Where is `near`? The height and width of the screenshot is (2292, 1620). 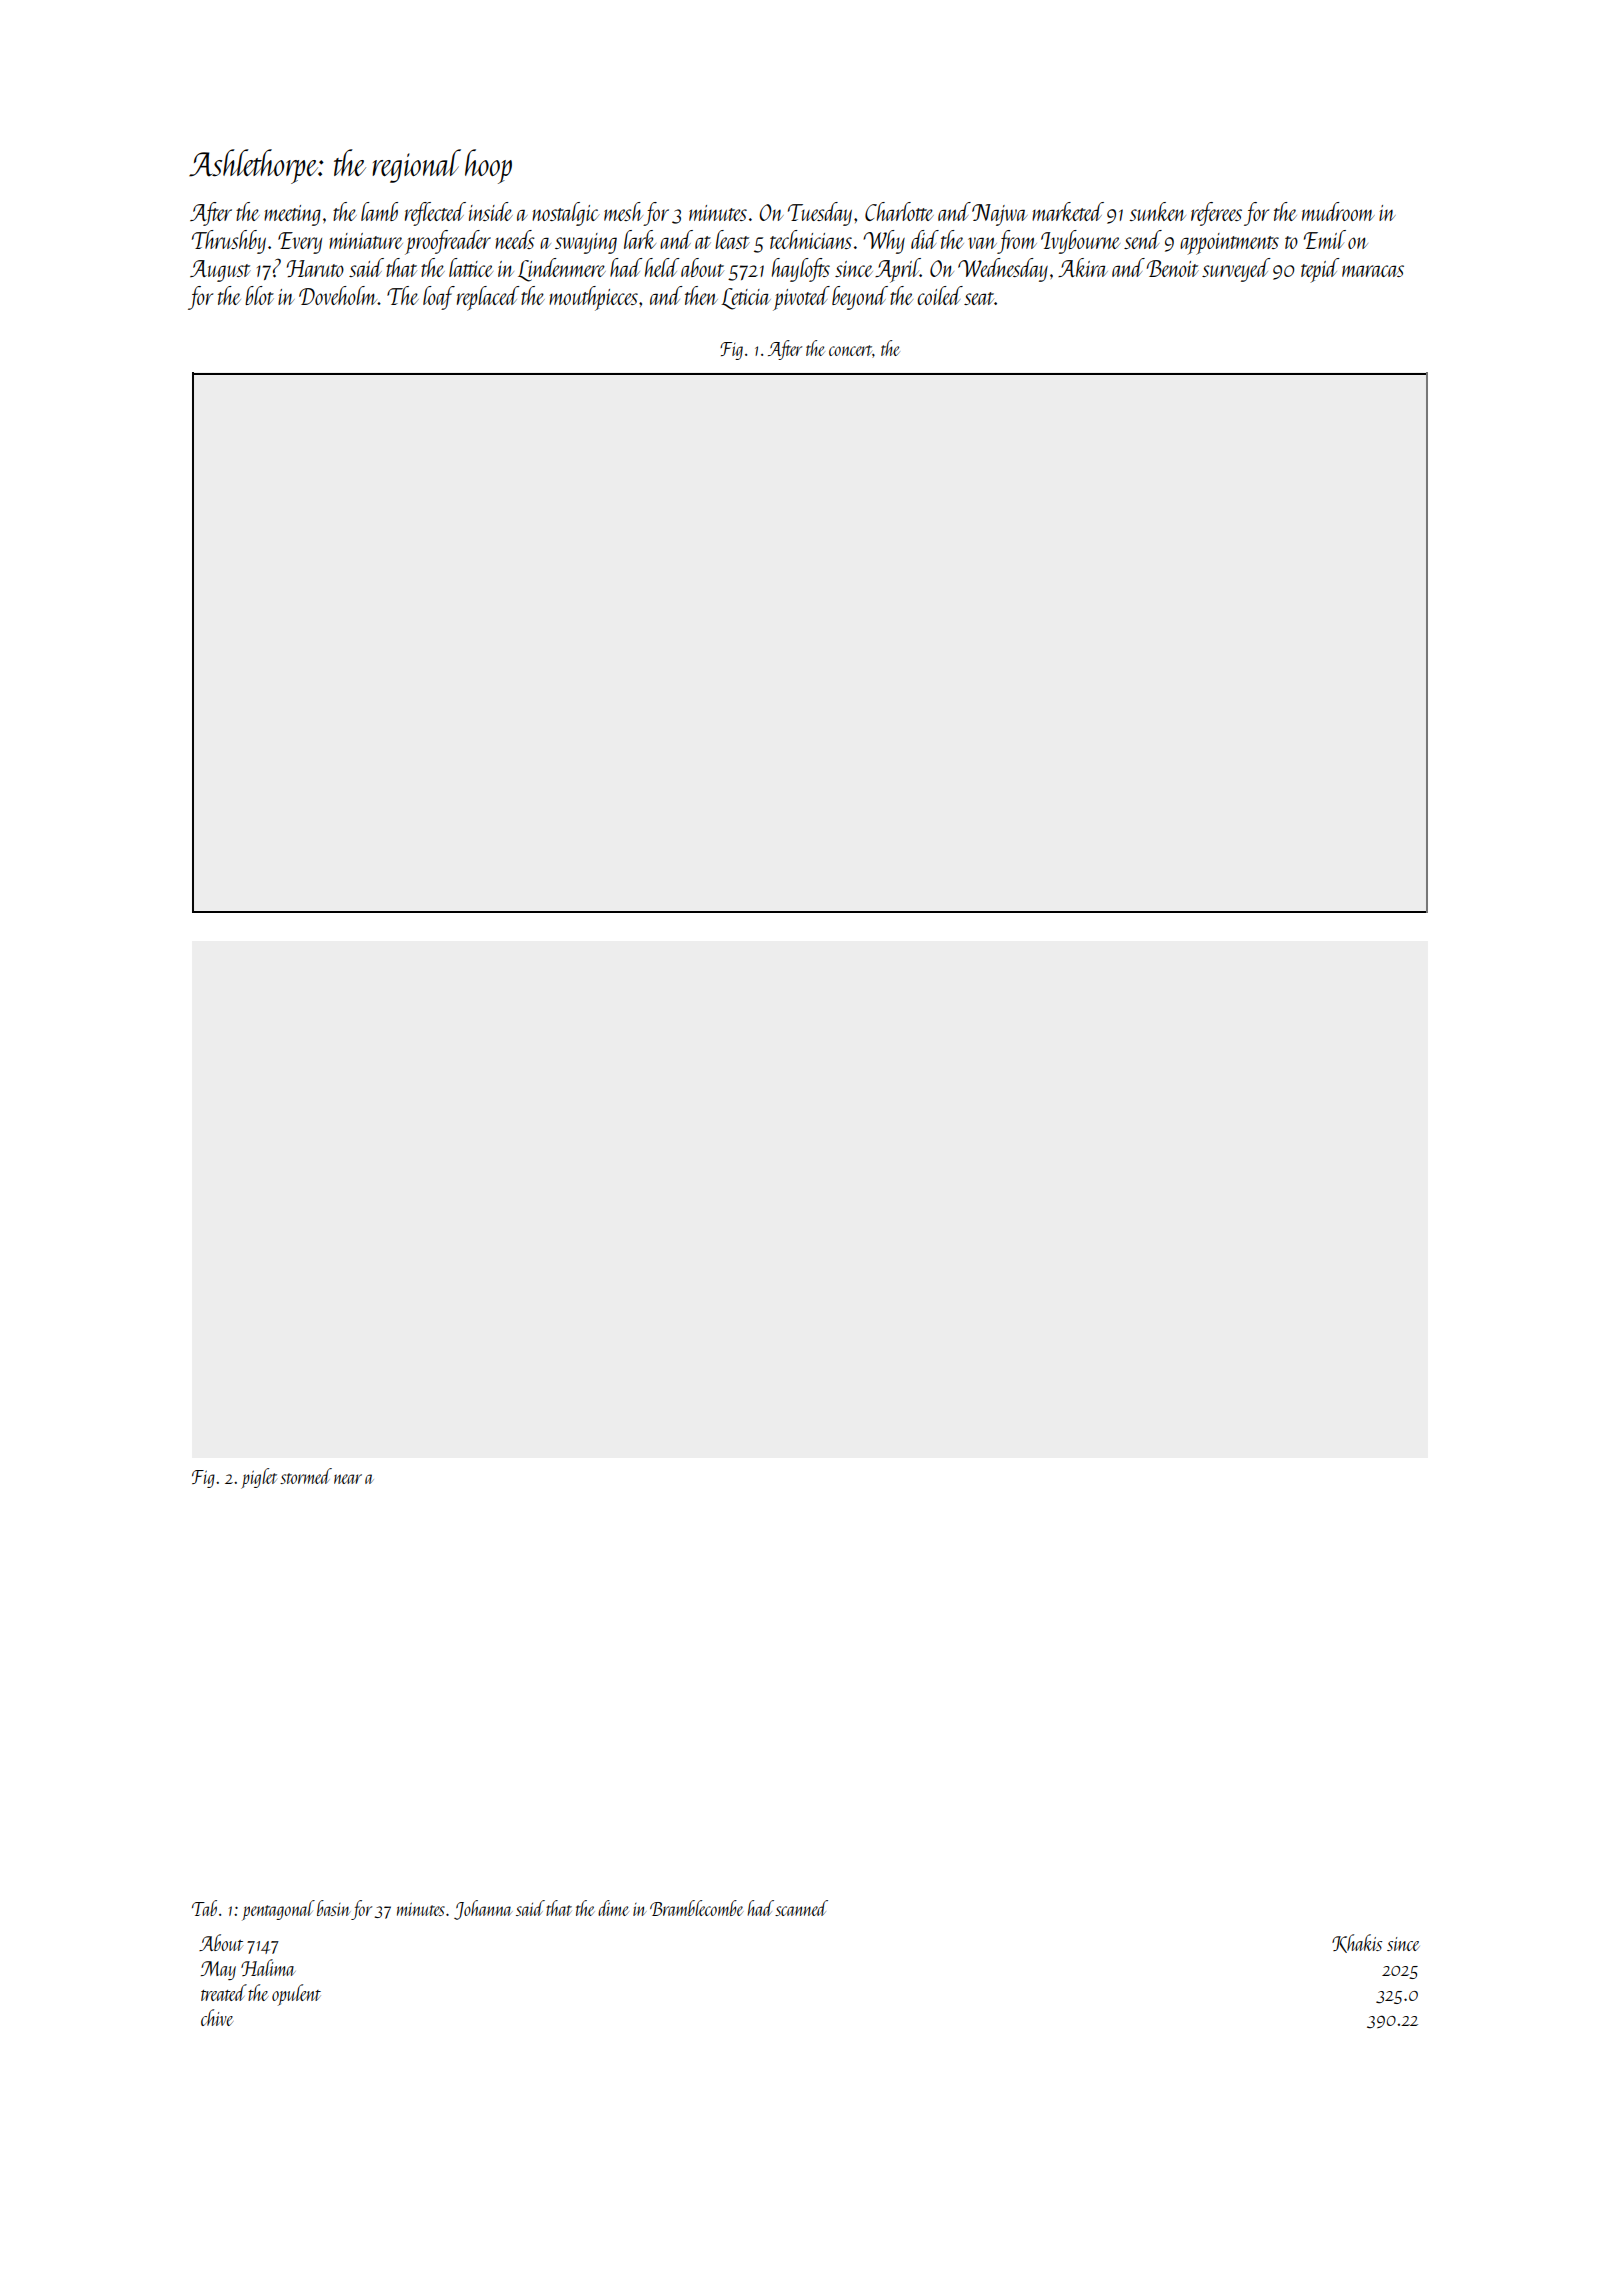 near is located at coordinates (348, 1479).
